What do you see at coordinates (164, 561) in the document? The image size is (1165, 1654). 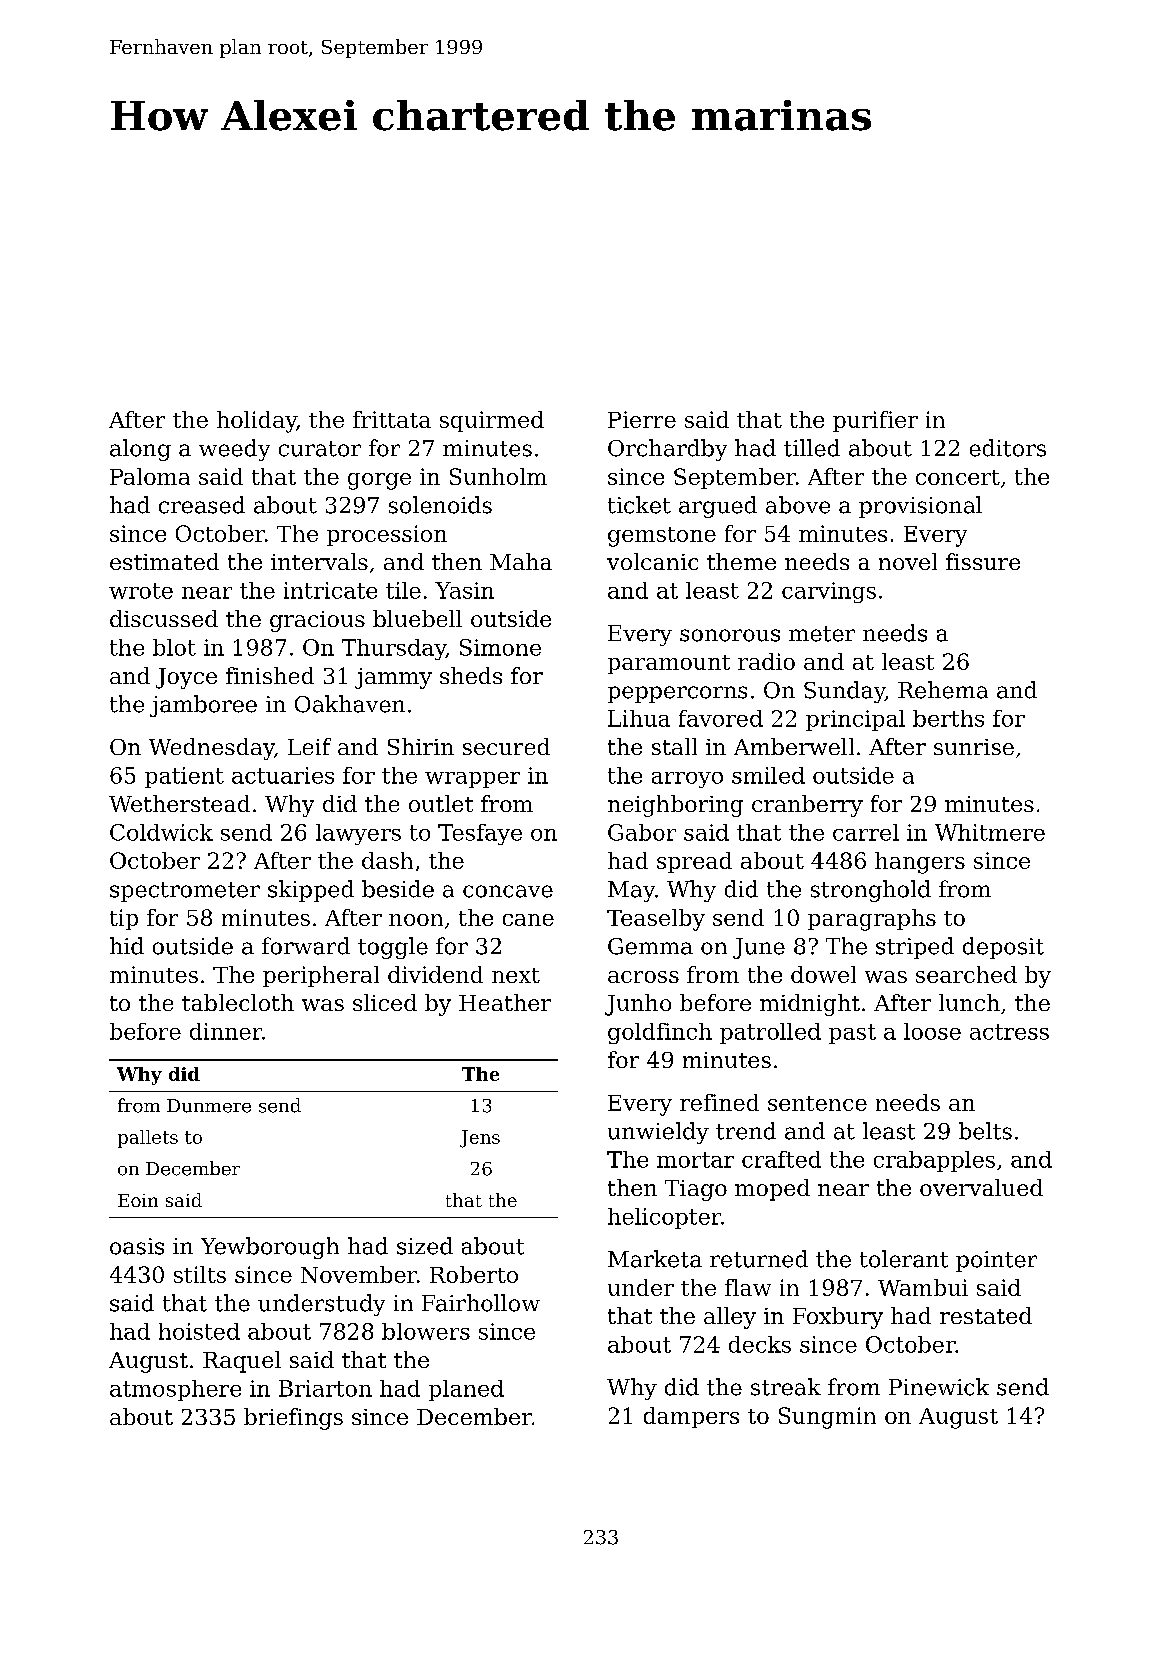 I see `estimated` at bounding box center [164, 561].
